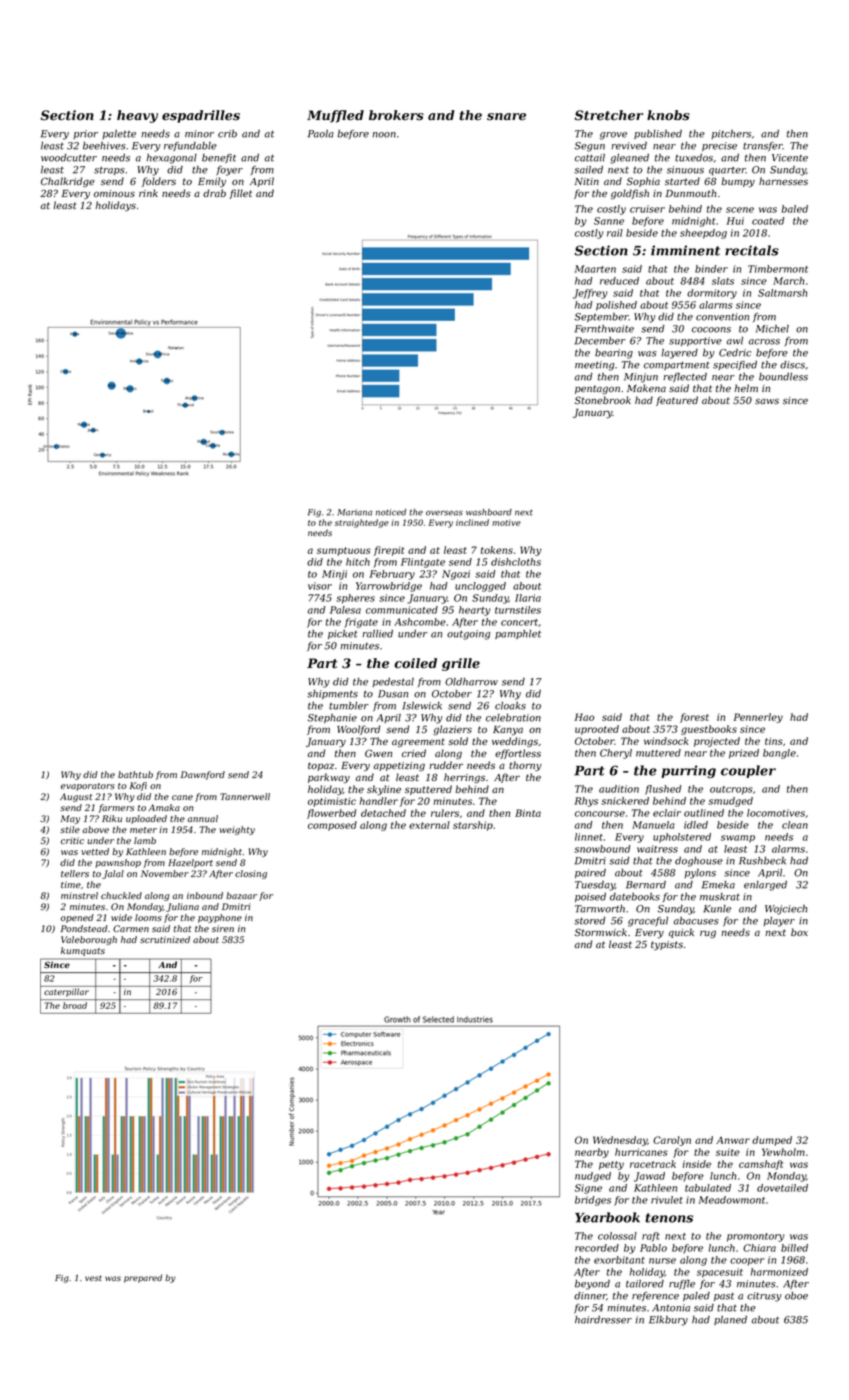 The image size is (849, 1400). What do you see at coordinates (597, 1248) in the document?
I see `recorded` at bounding box center [597, 1248].
